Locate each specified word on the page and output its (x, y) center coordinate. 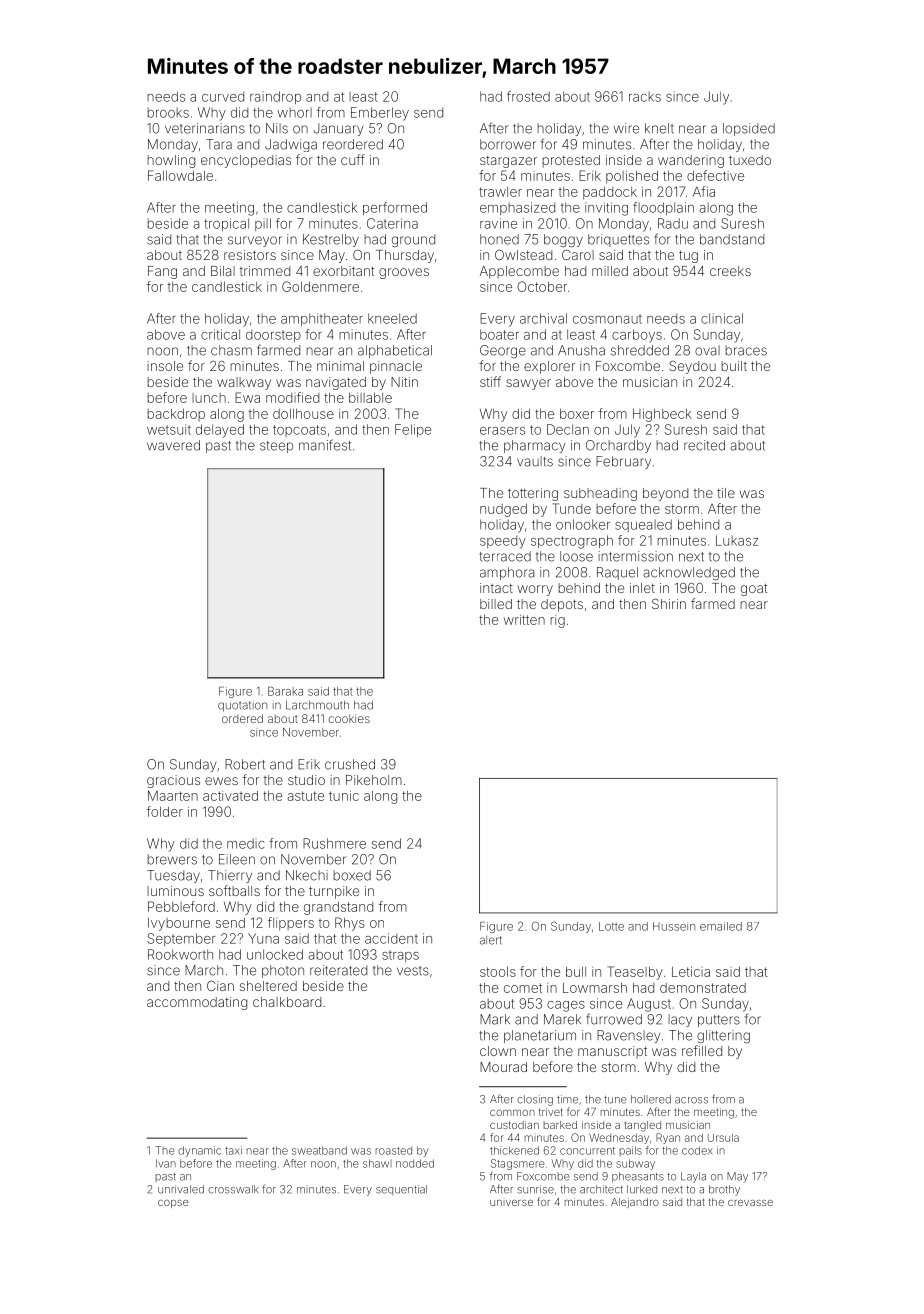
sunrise (535, 1189)
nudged (503, 510)
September (181, 939)
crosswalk (233, 1189)
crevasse (750, 1203)
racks (645, 97)
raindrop (275, 97)
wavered (173, 445)
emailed (721, 926)
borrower (508, 144)
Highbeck (662, 415)
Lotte (611, 926)
